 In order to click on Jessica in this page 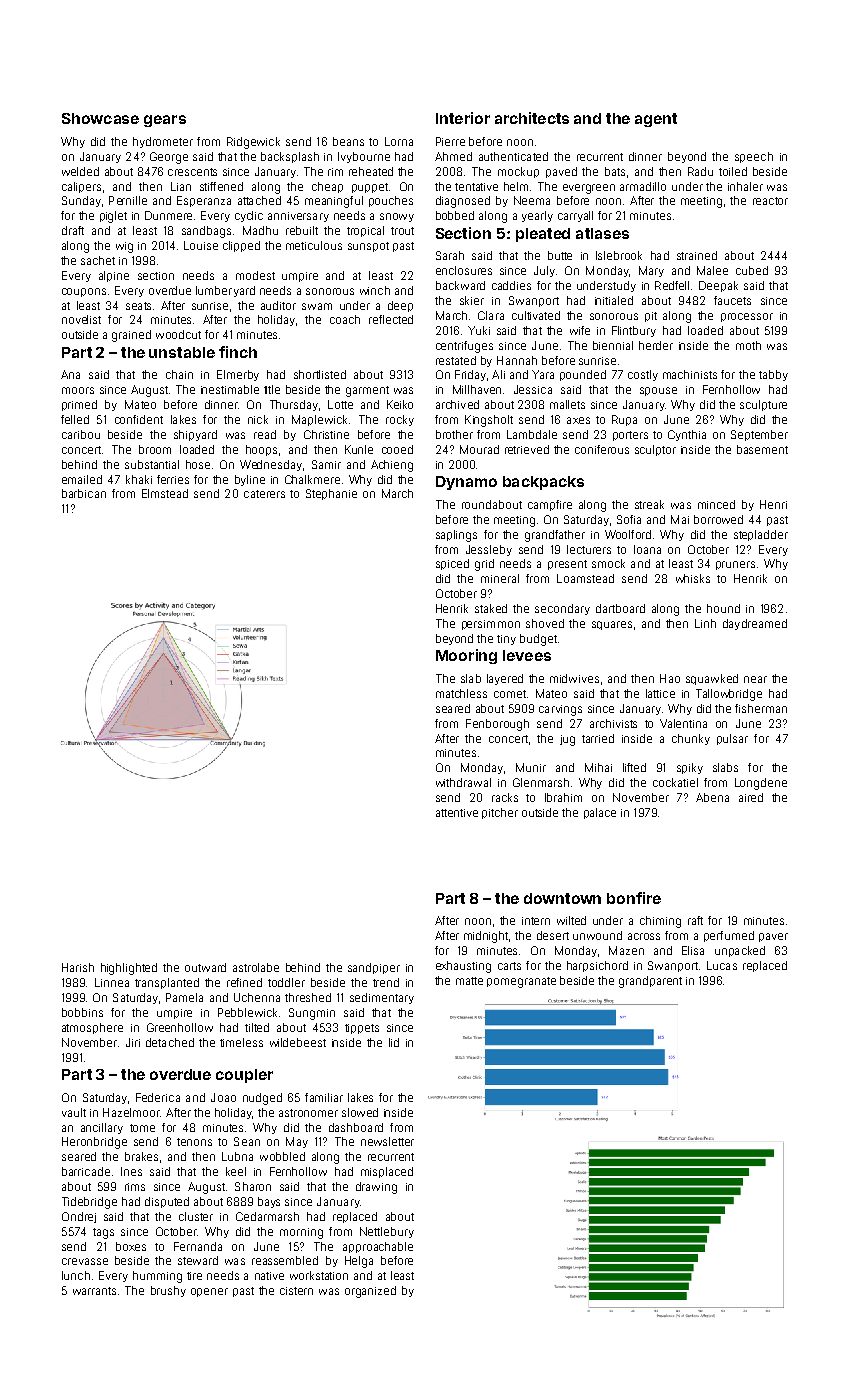, I will do `click(533, 389)`.
